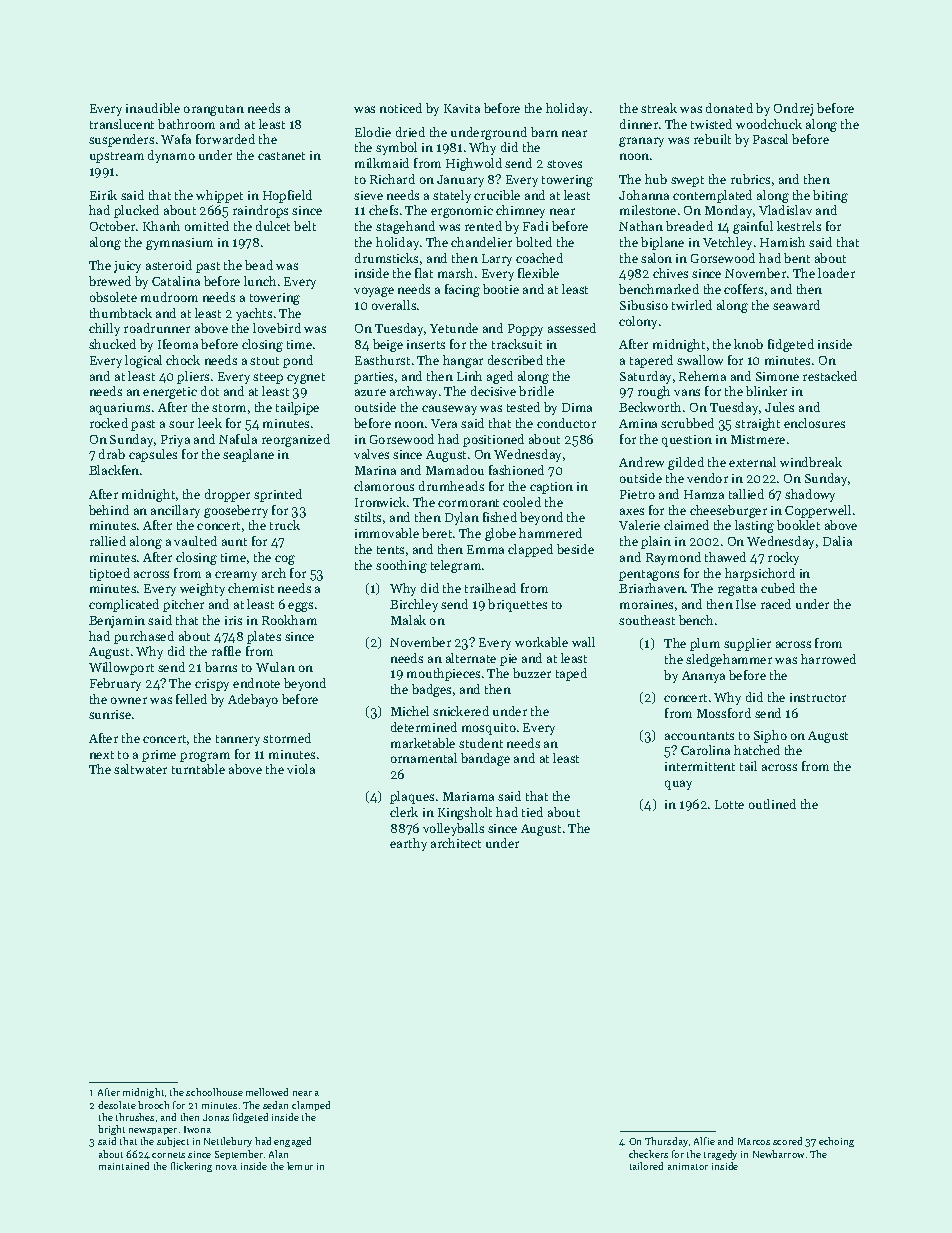 This page has height=1233, width=952. I want to click on flexible, so click(538, 273).
